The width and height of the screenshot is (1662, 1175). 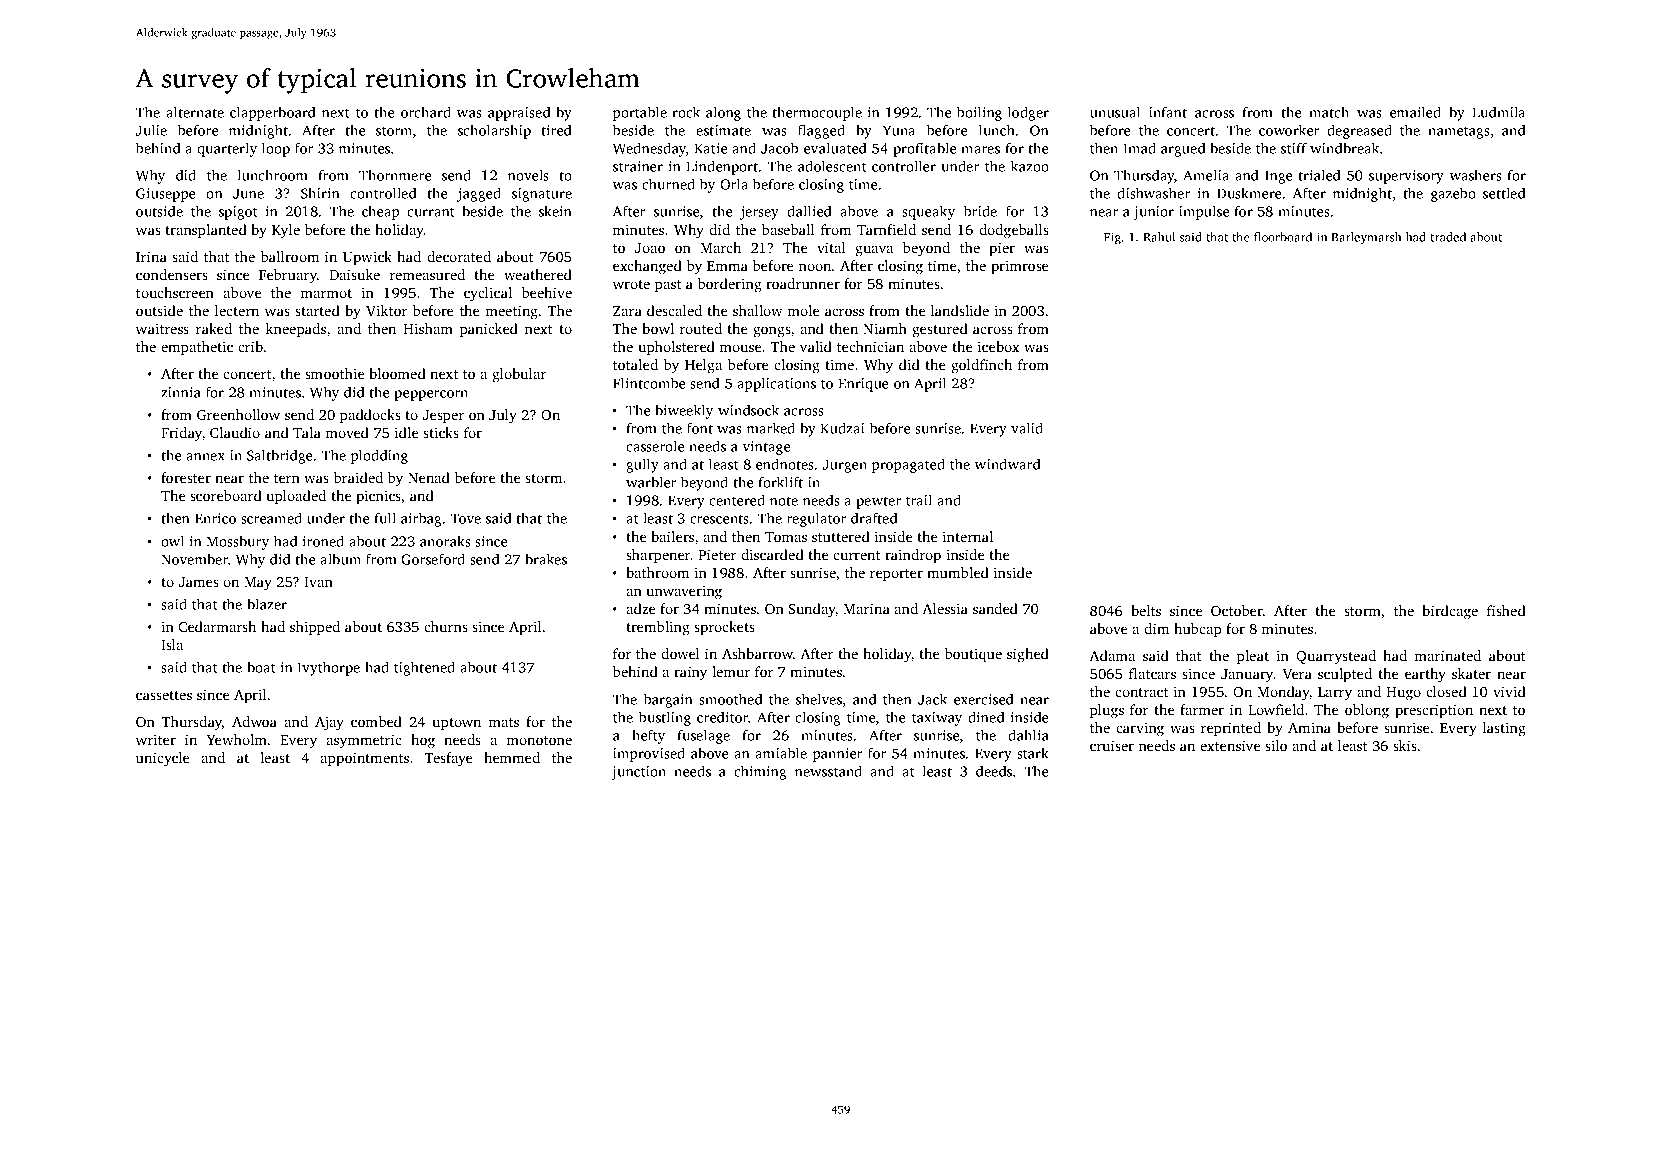 I want to click on reprinted, so click(x=1231, y=729).
